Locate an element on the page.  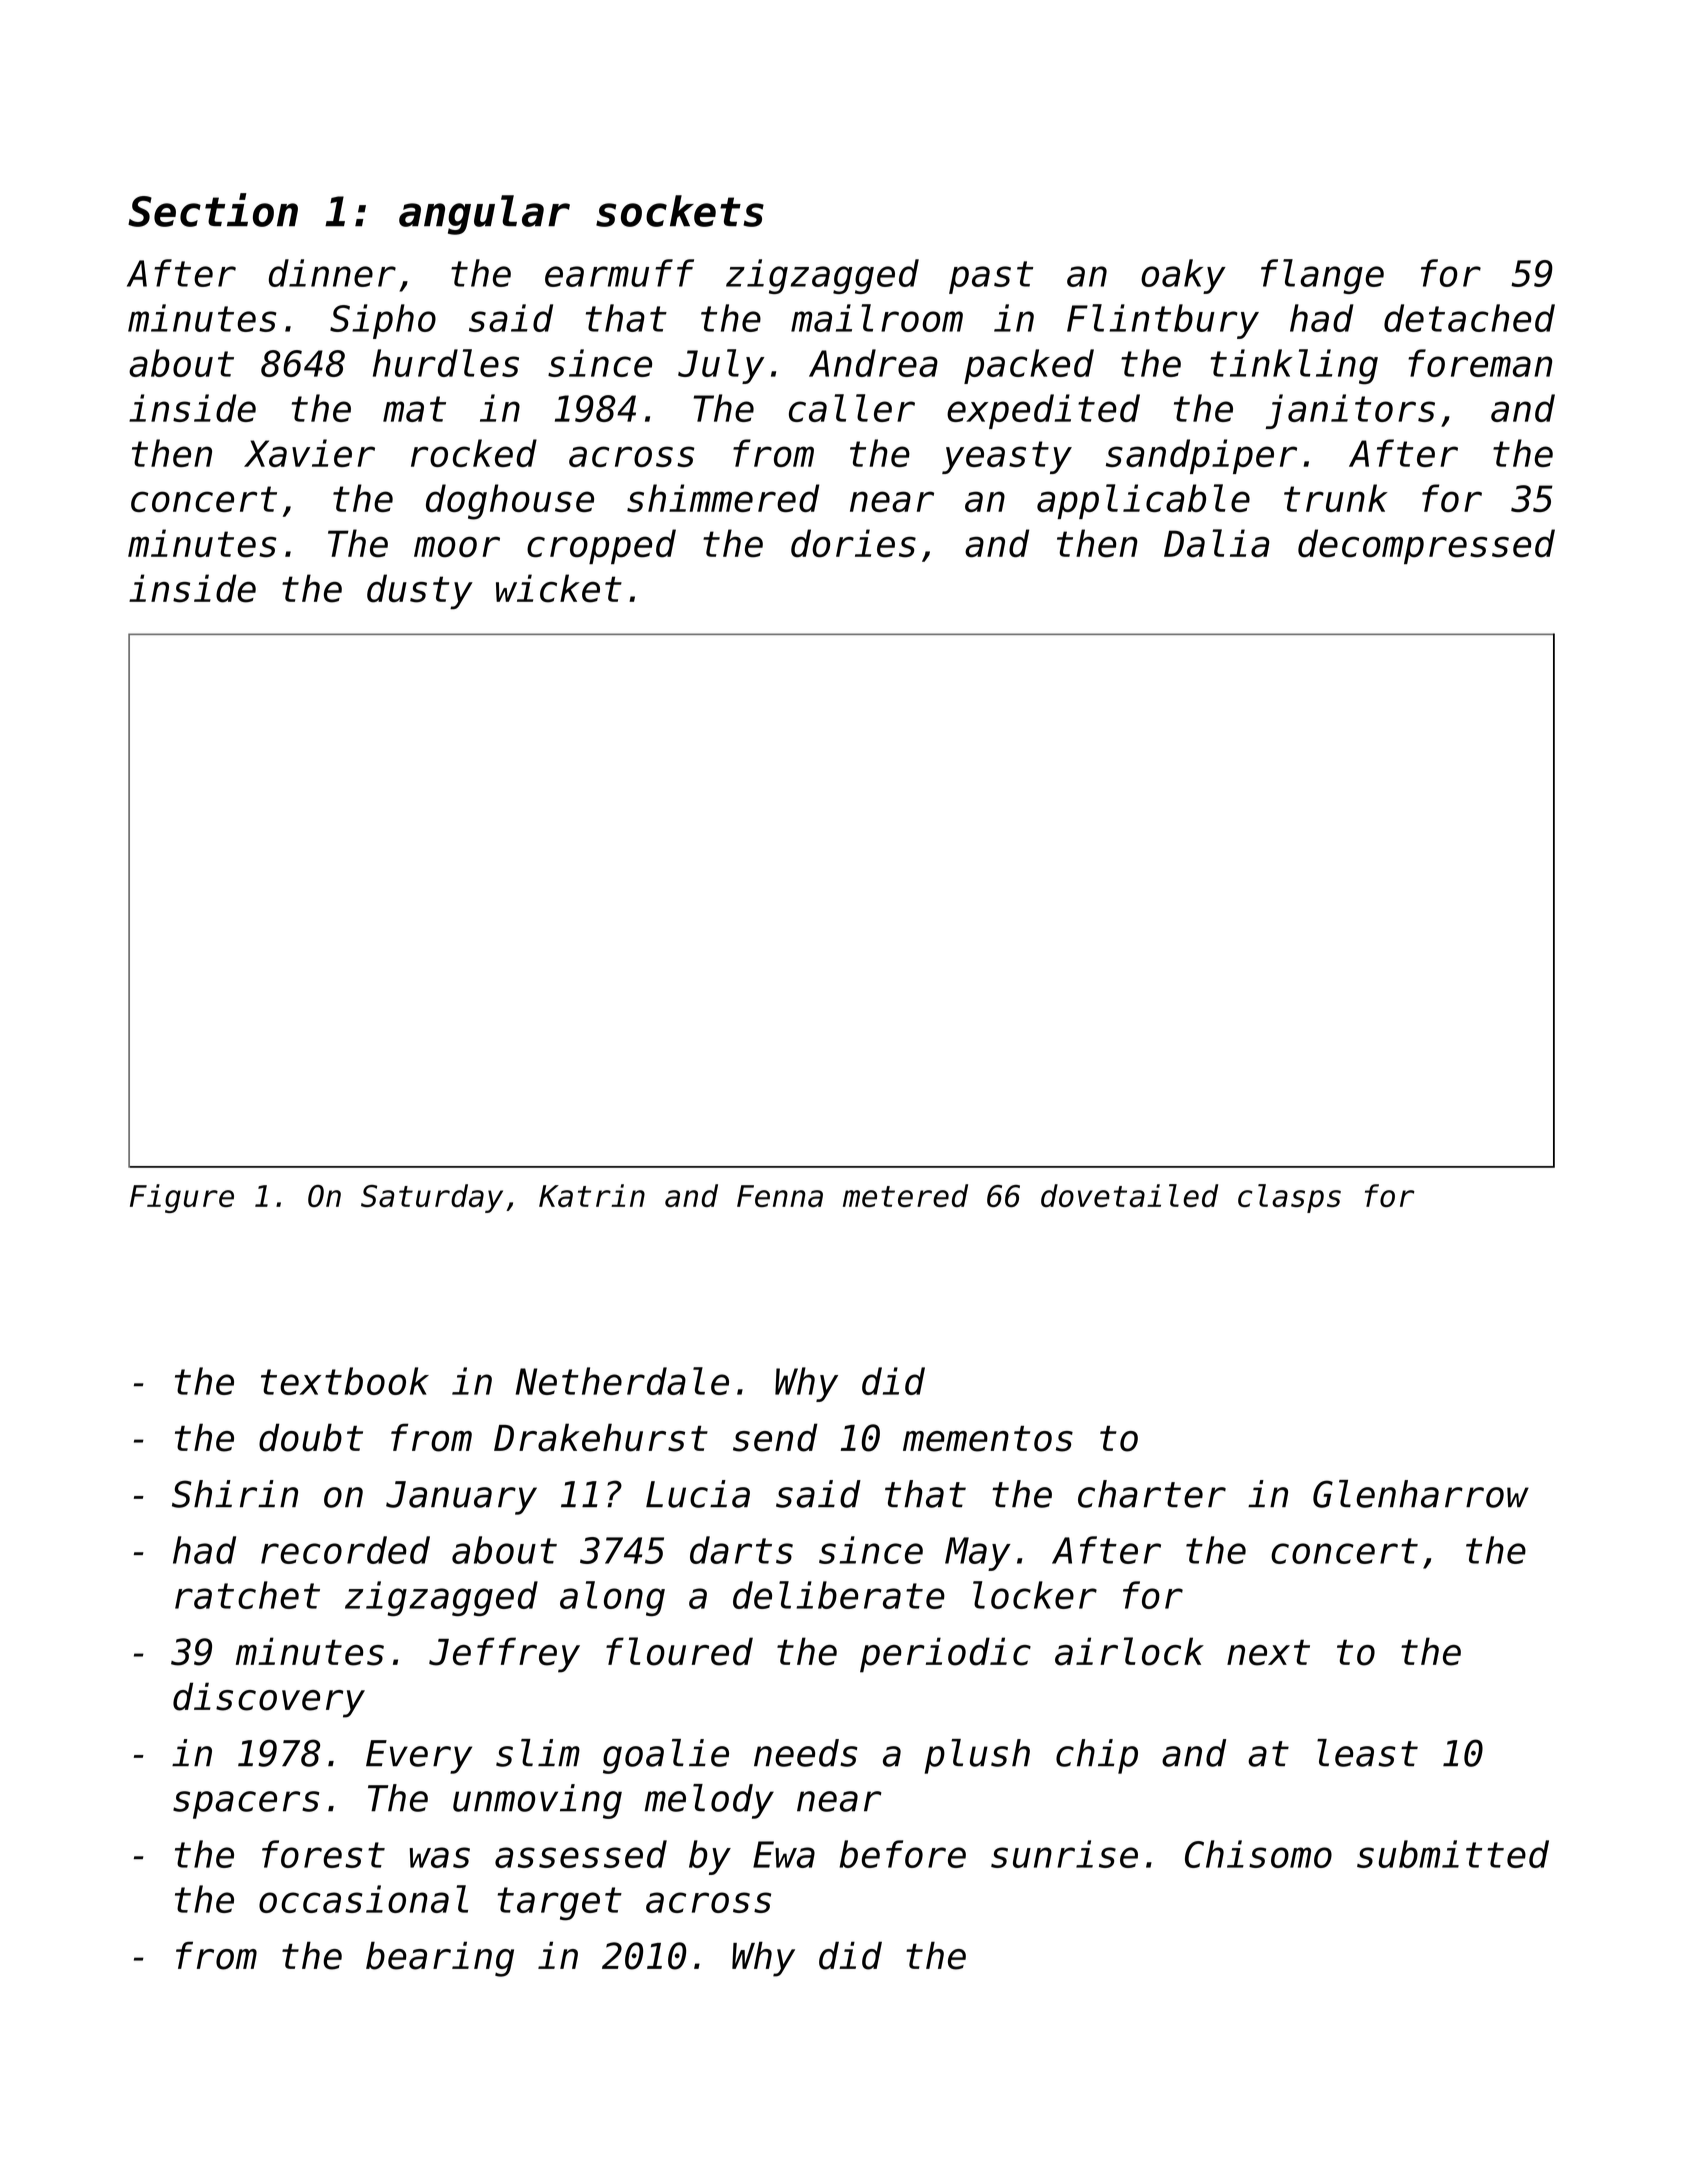
Section is located at coordinates (213, 210).
